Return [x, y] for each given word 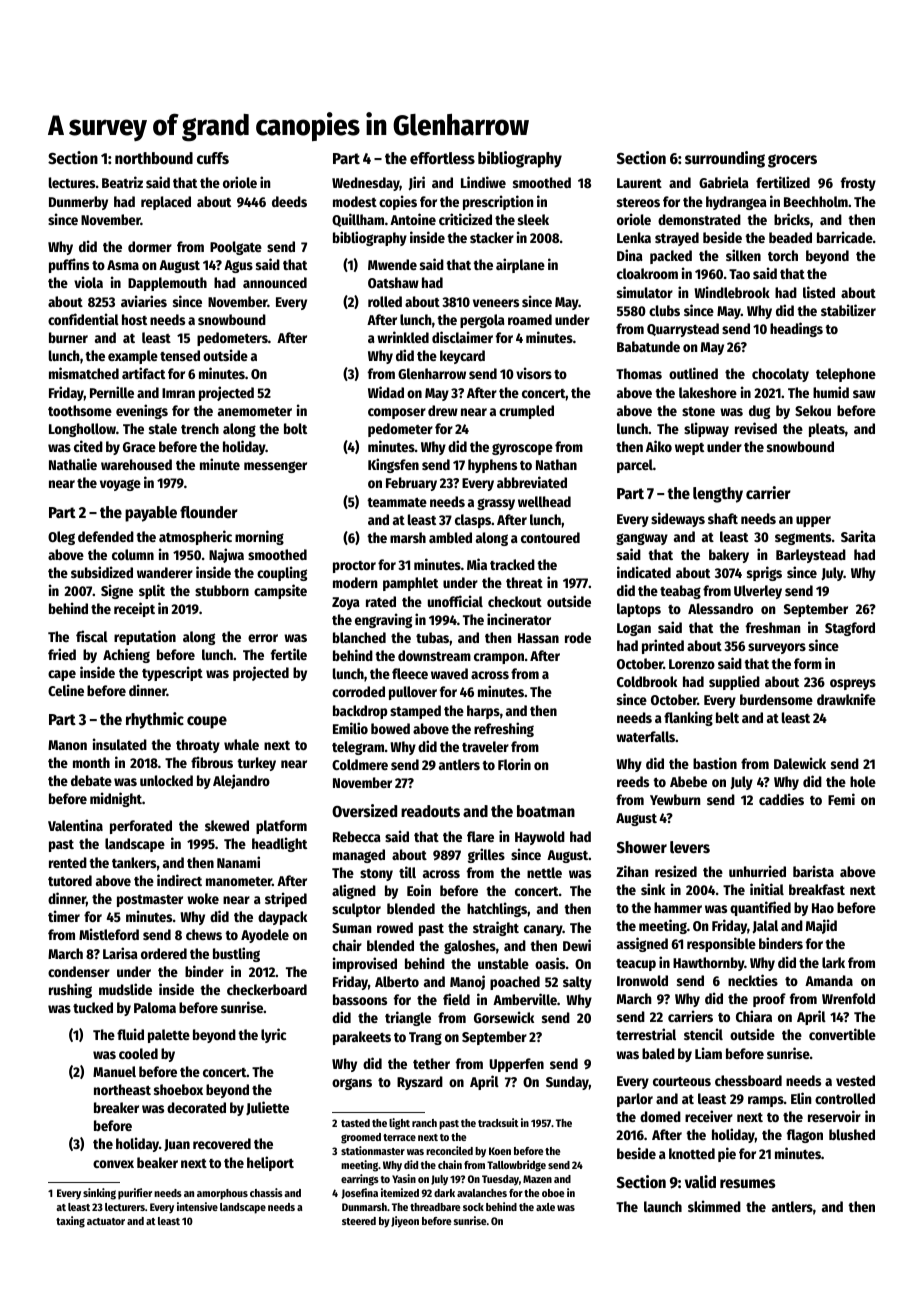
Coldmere [360, 764]
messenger [275, 467]
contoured [550, 537]
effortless [442, 158]
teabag [680, 592]
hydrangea [736, 203]
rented [68, 862]
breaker [116, 1107]
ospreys [853, 684]
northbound [154, 158]
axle [545, 1207]
